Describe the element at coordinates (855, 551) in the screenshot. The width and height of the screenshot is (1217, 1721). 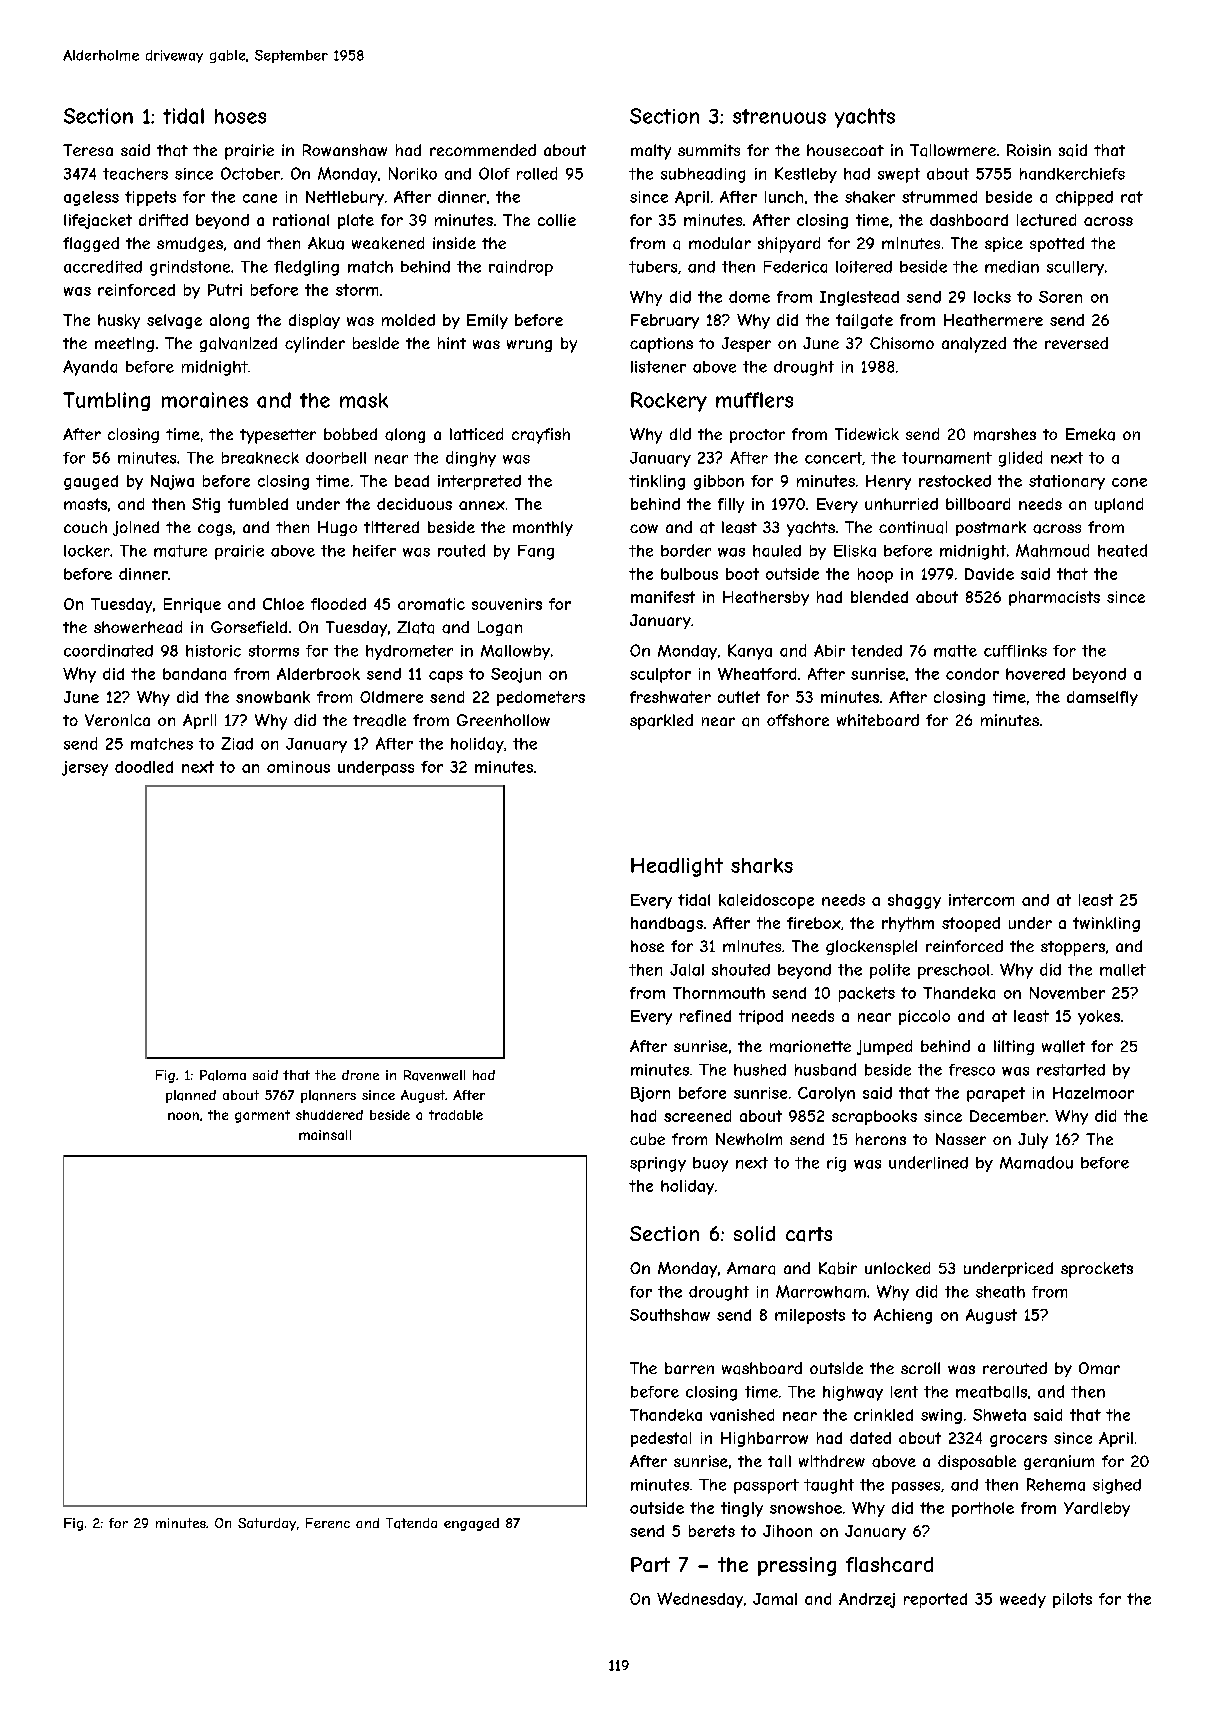
I see `Eliska` at that location.
